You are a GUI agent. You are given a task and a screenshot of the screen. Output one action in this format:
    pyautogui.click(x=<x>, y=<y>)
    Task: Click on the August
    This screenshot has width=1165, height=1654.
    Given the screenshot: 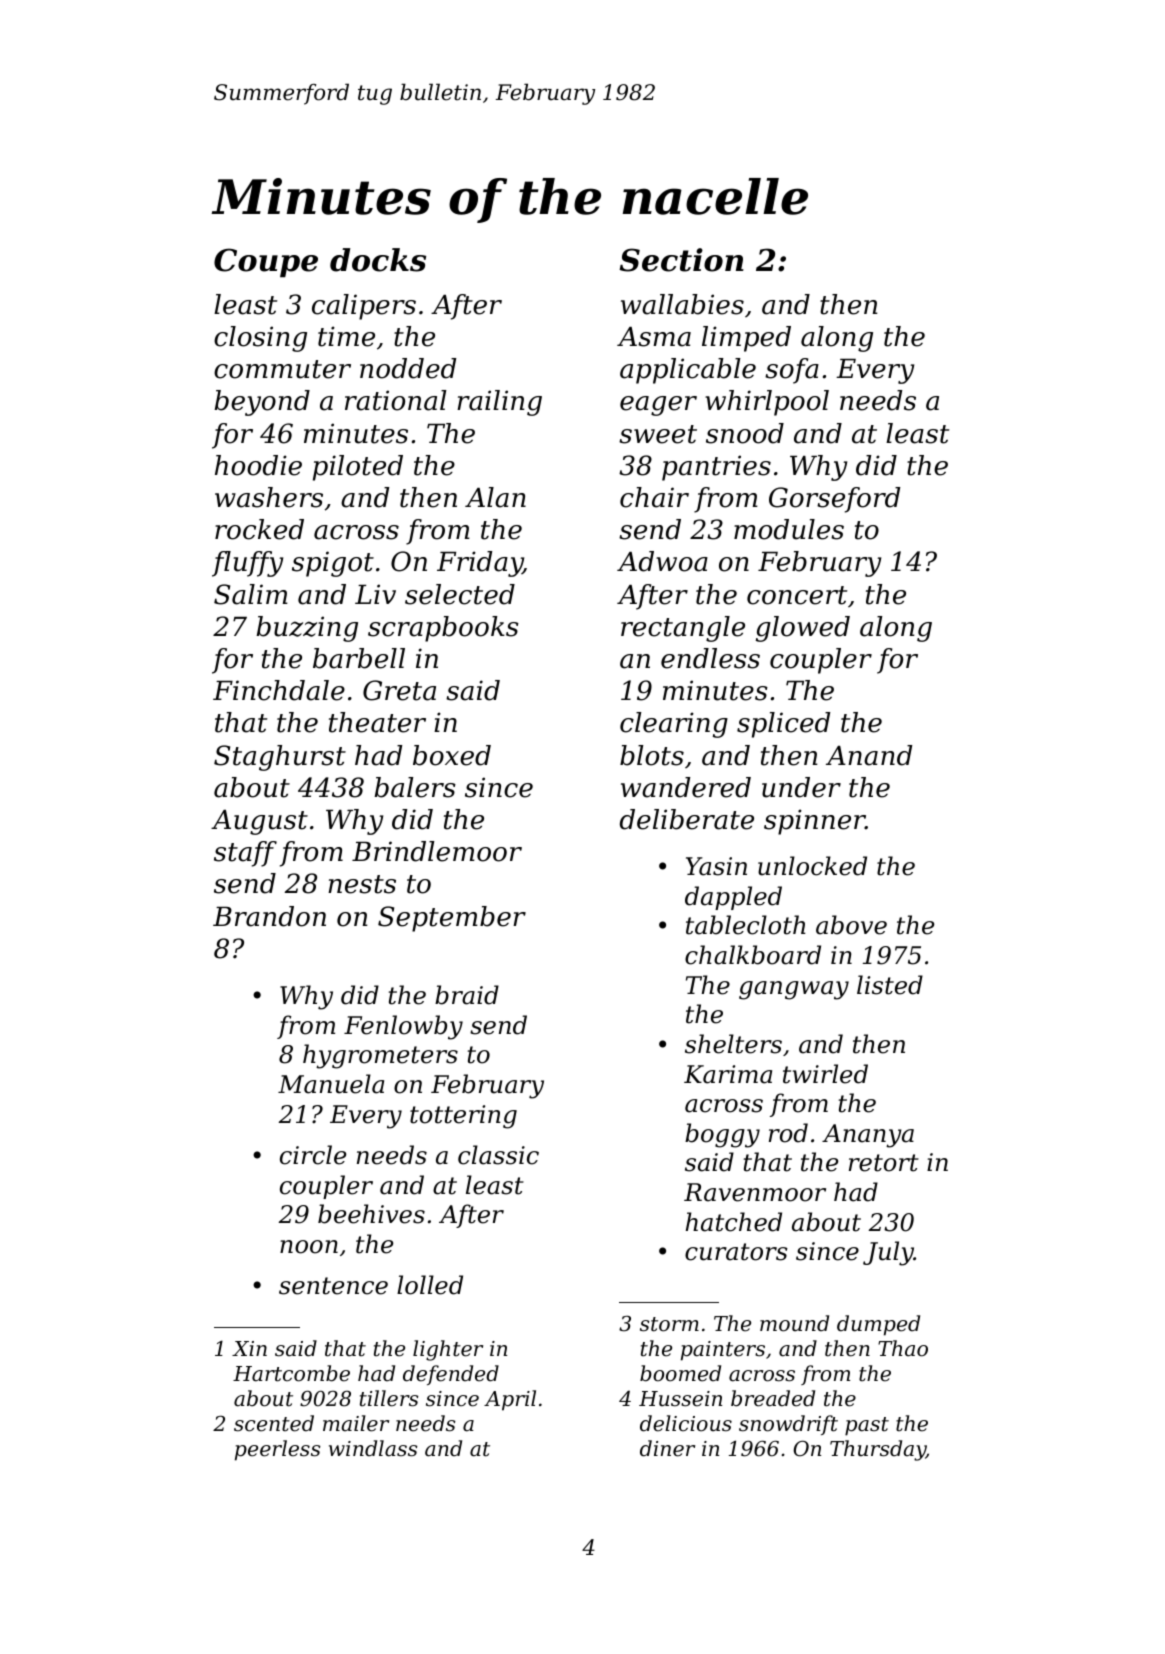 What is the action you would take?
    pyautogui.click(x=259, y=822)
